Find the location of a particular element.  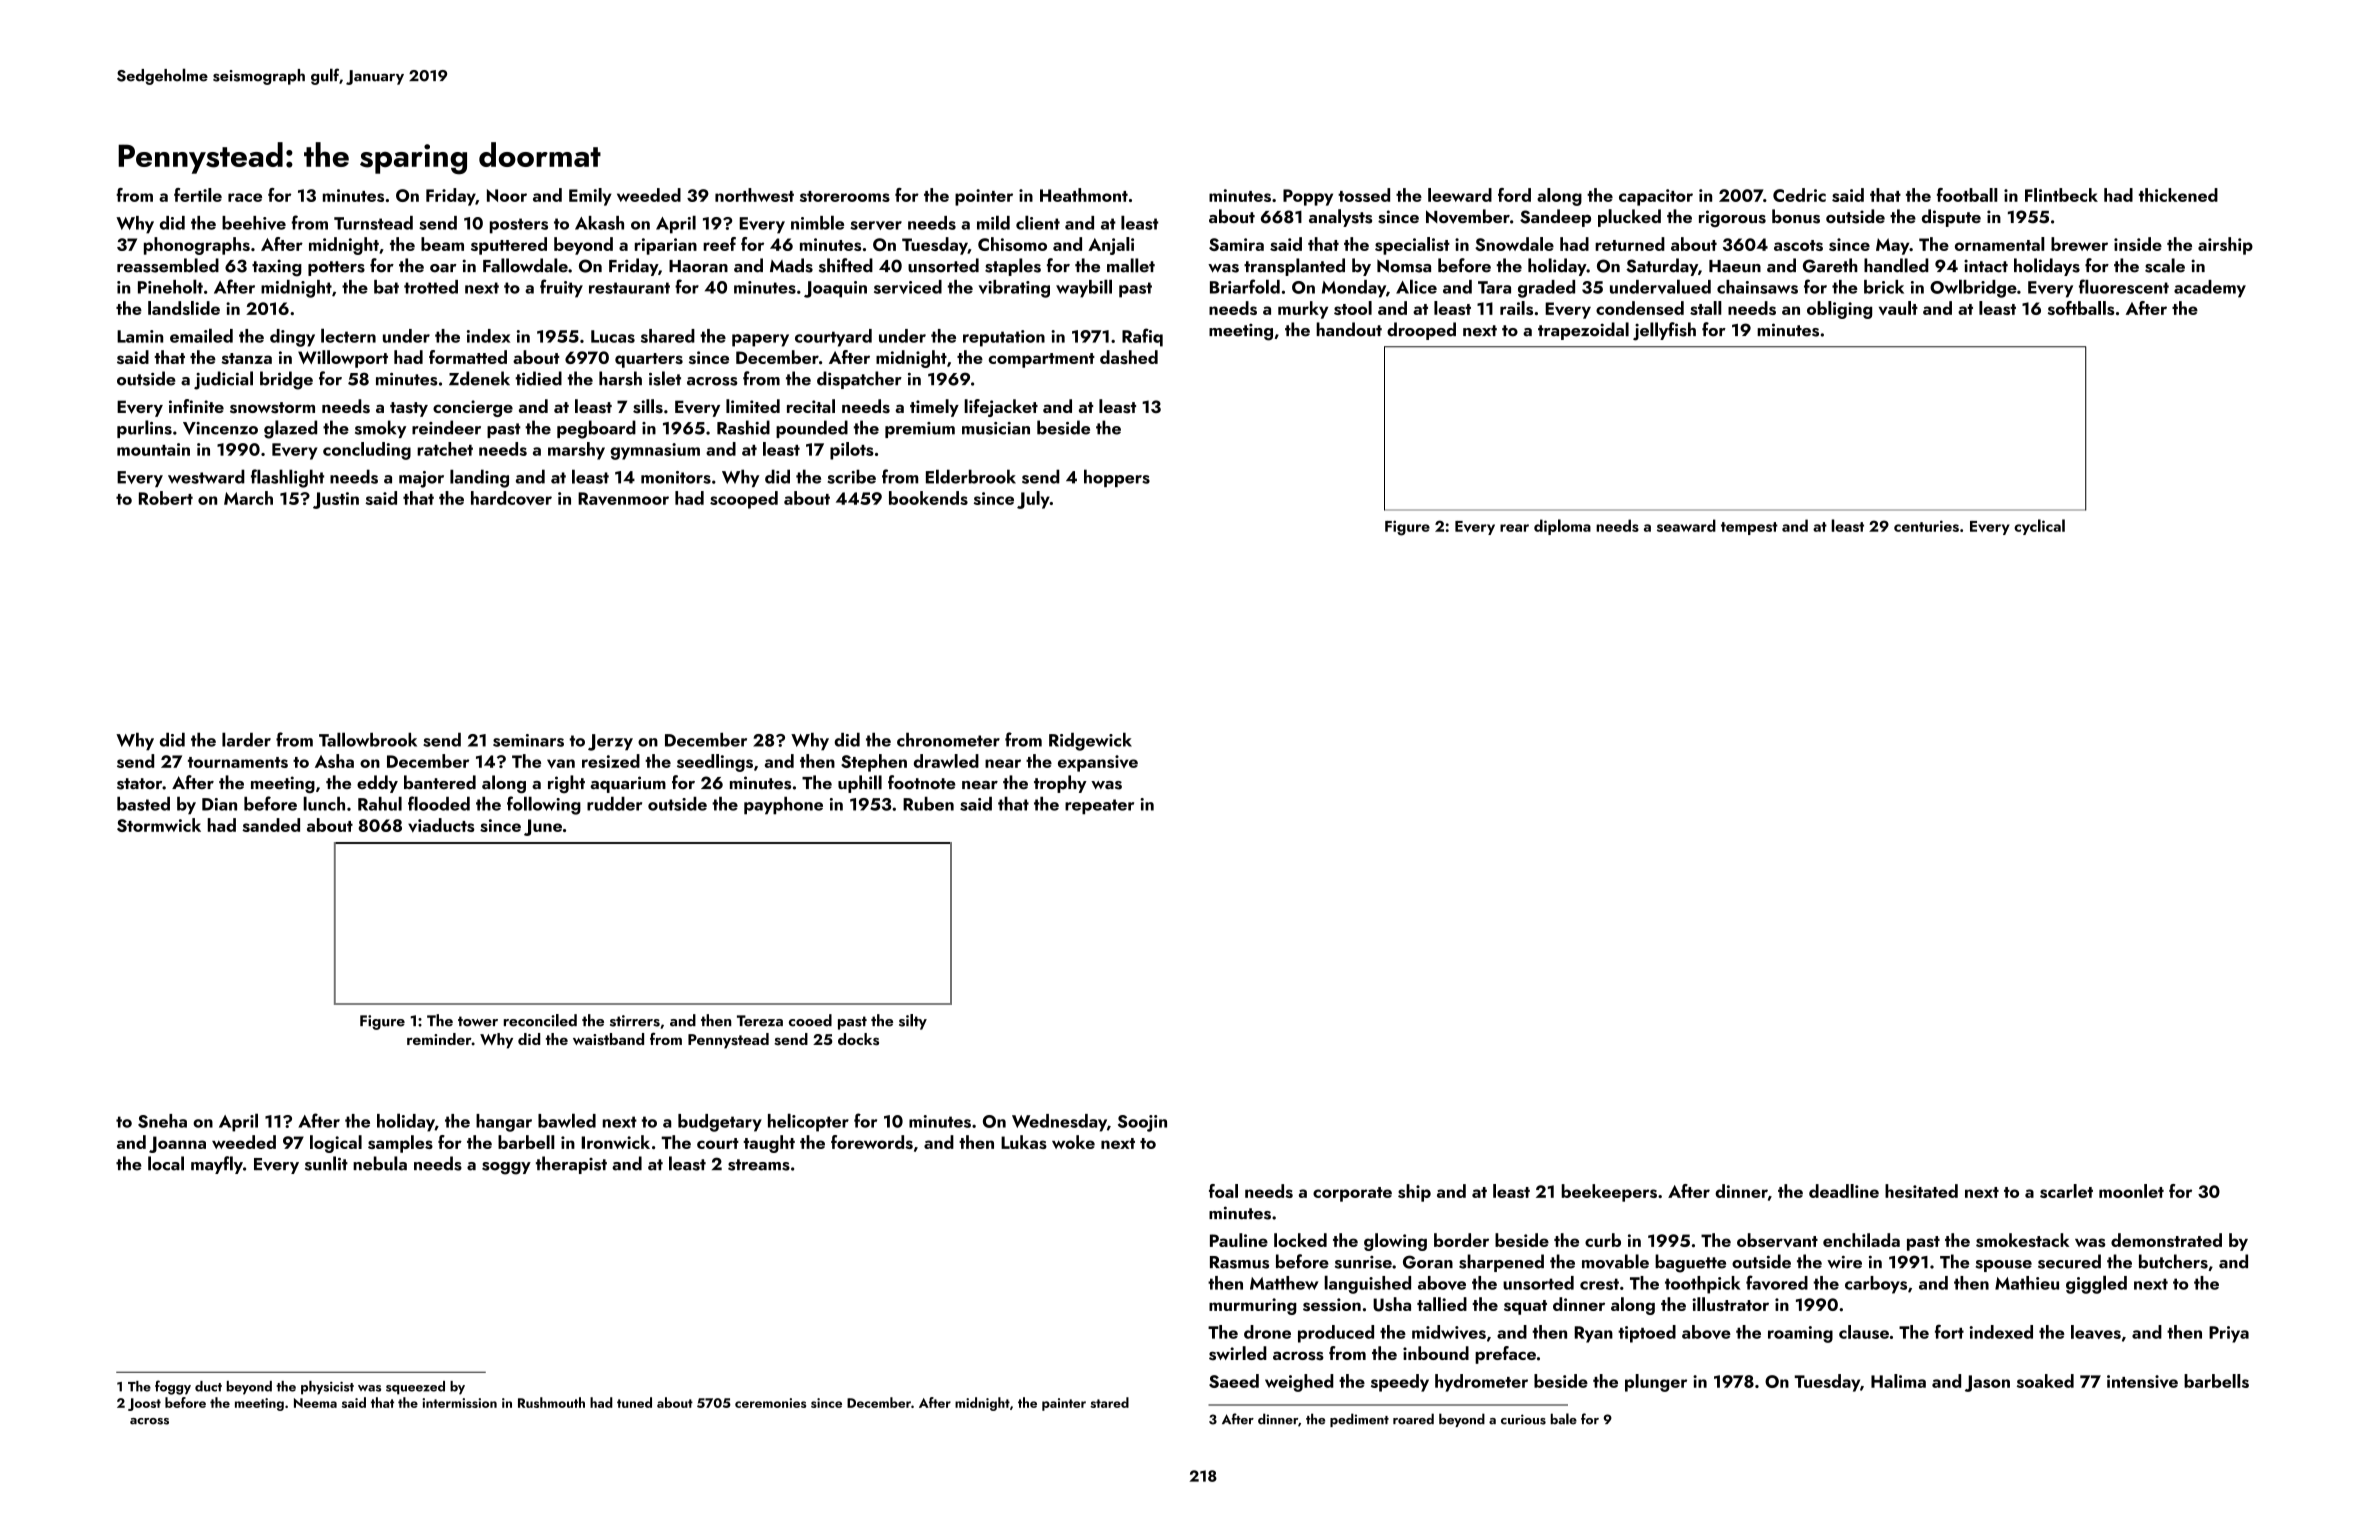

tuned is located at coordinates (634, 1402).
